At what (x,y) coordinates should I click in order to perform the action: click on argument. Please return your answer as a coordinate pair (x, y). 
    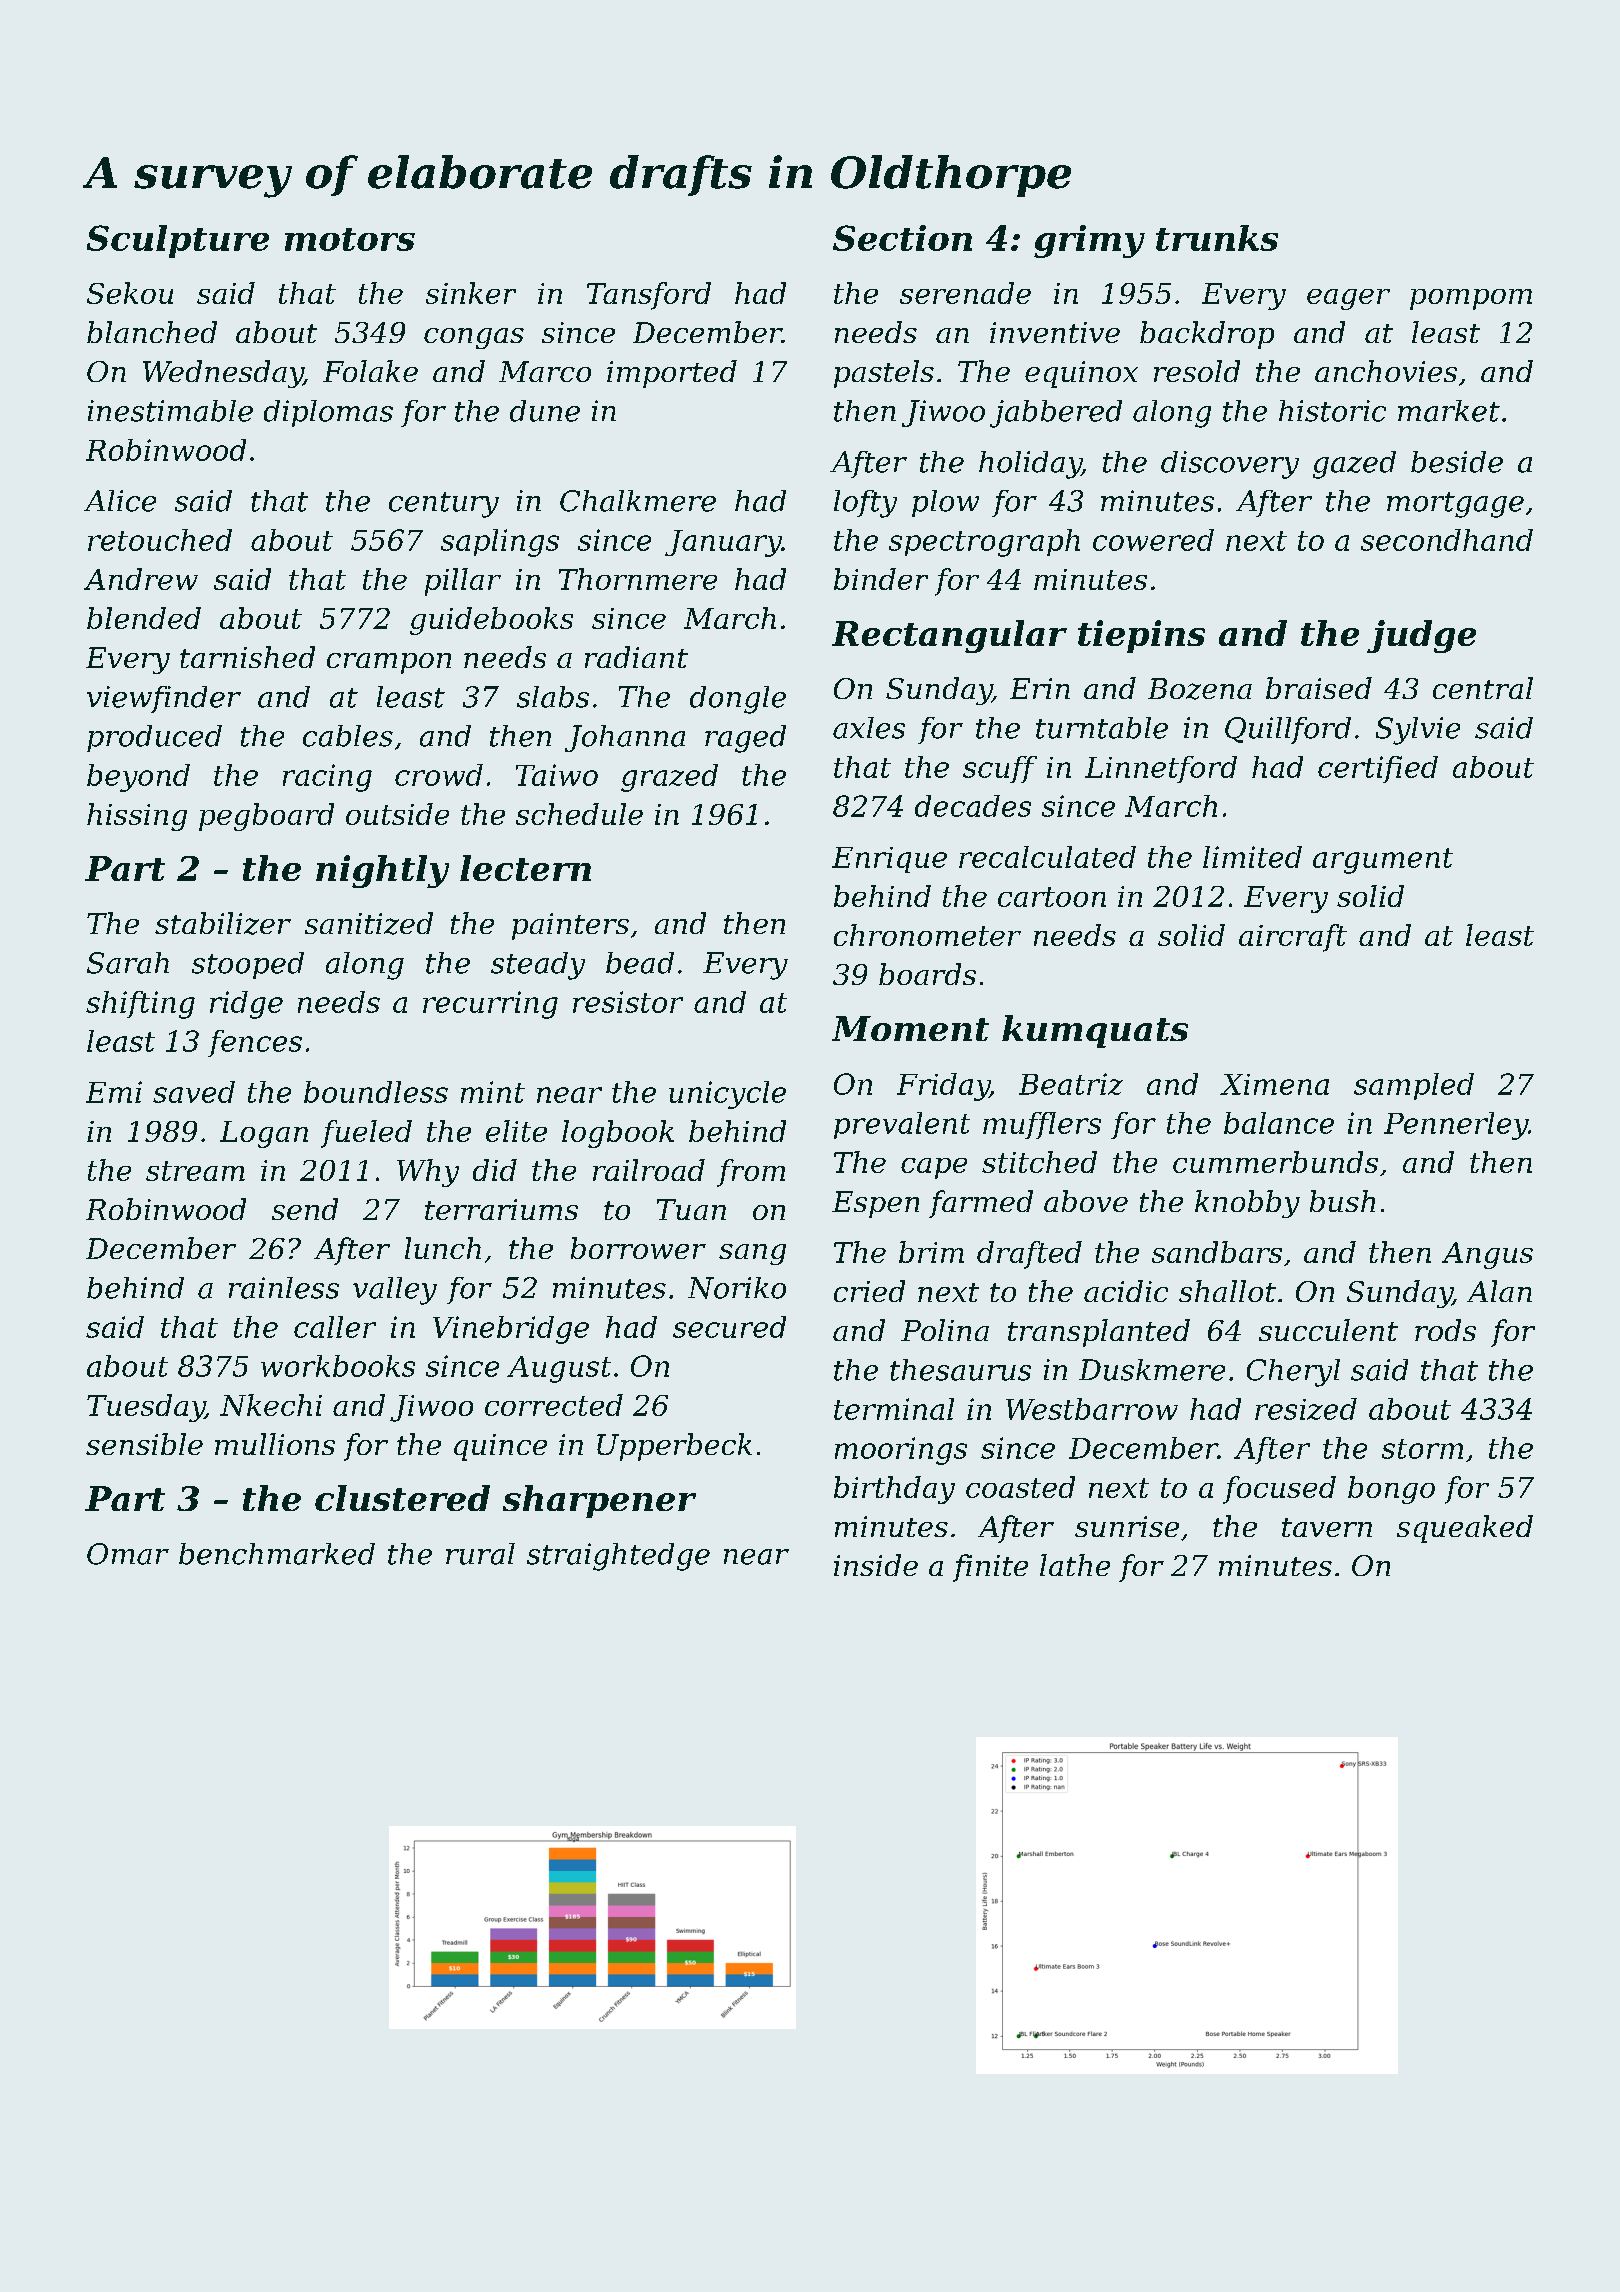
    Looking at the image, I should click on (1383, 861).
